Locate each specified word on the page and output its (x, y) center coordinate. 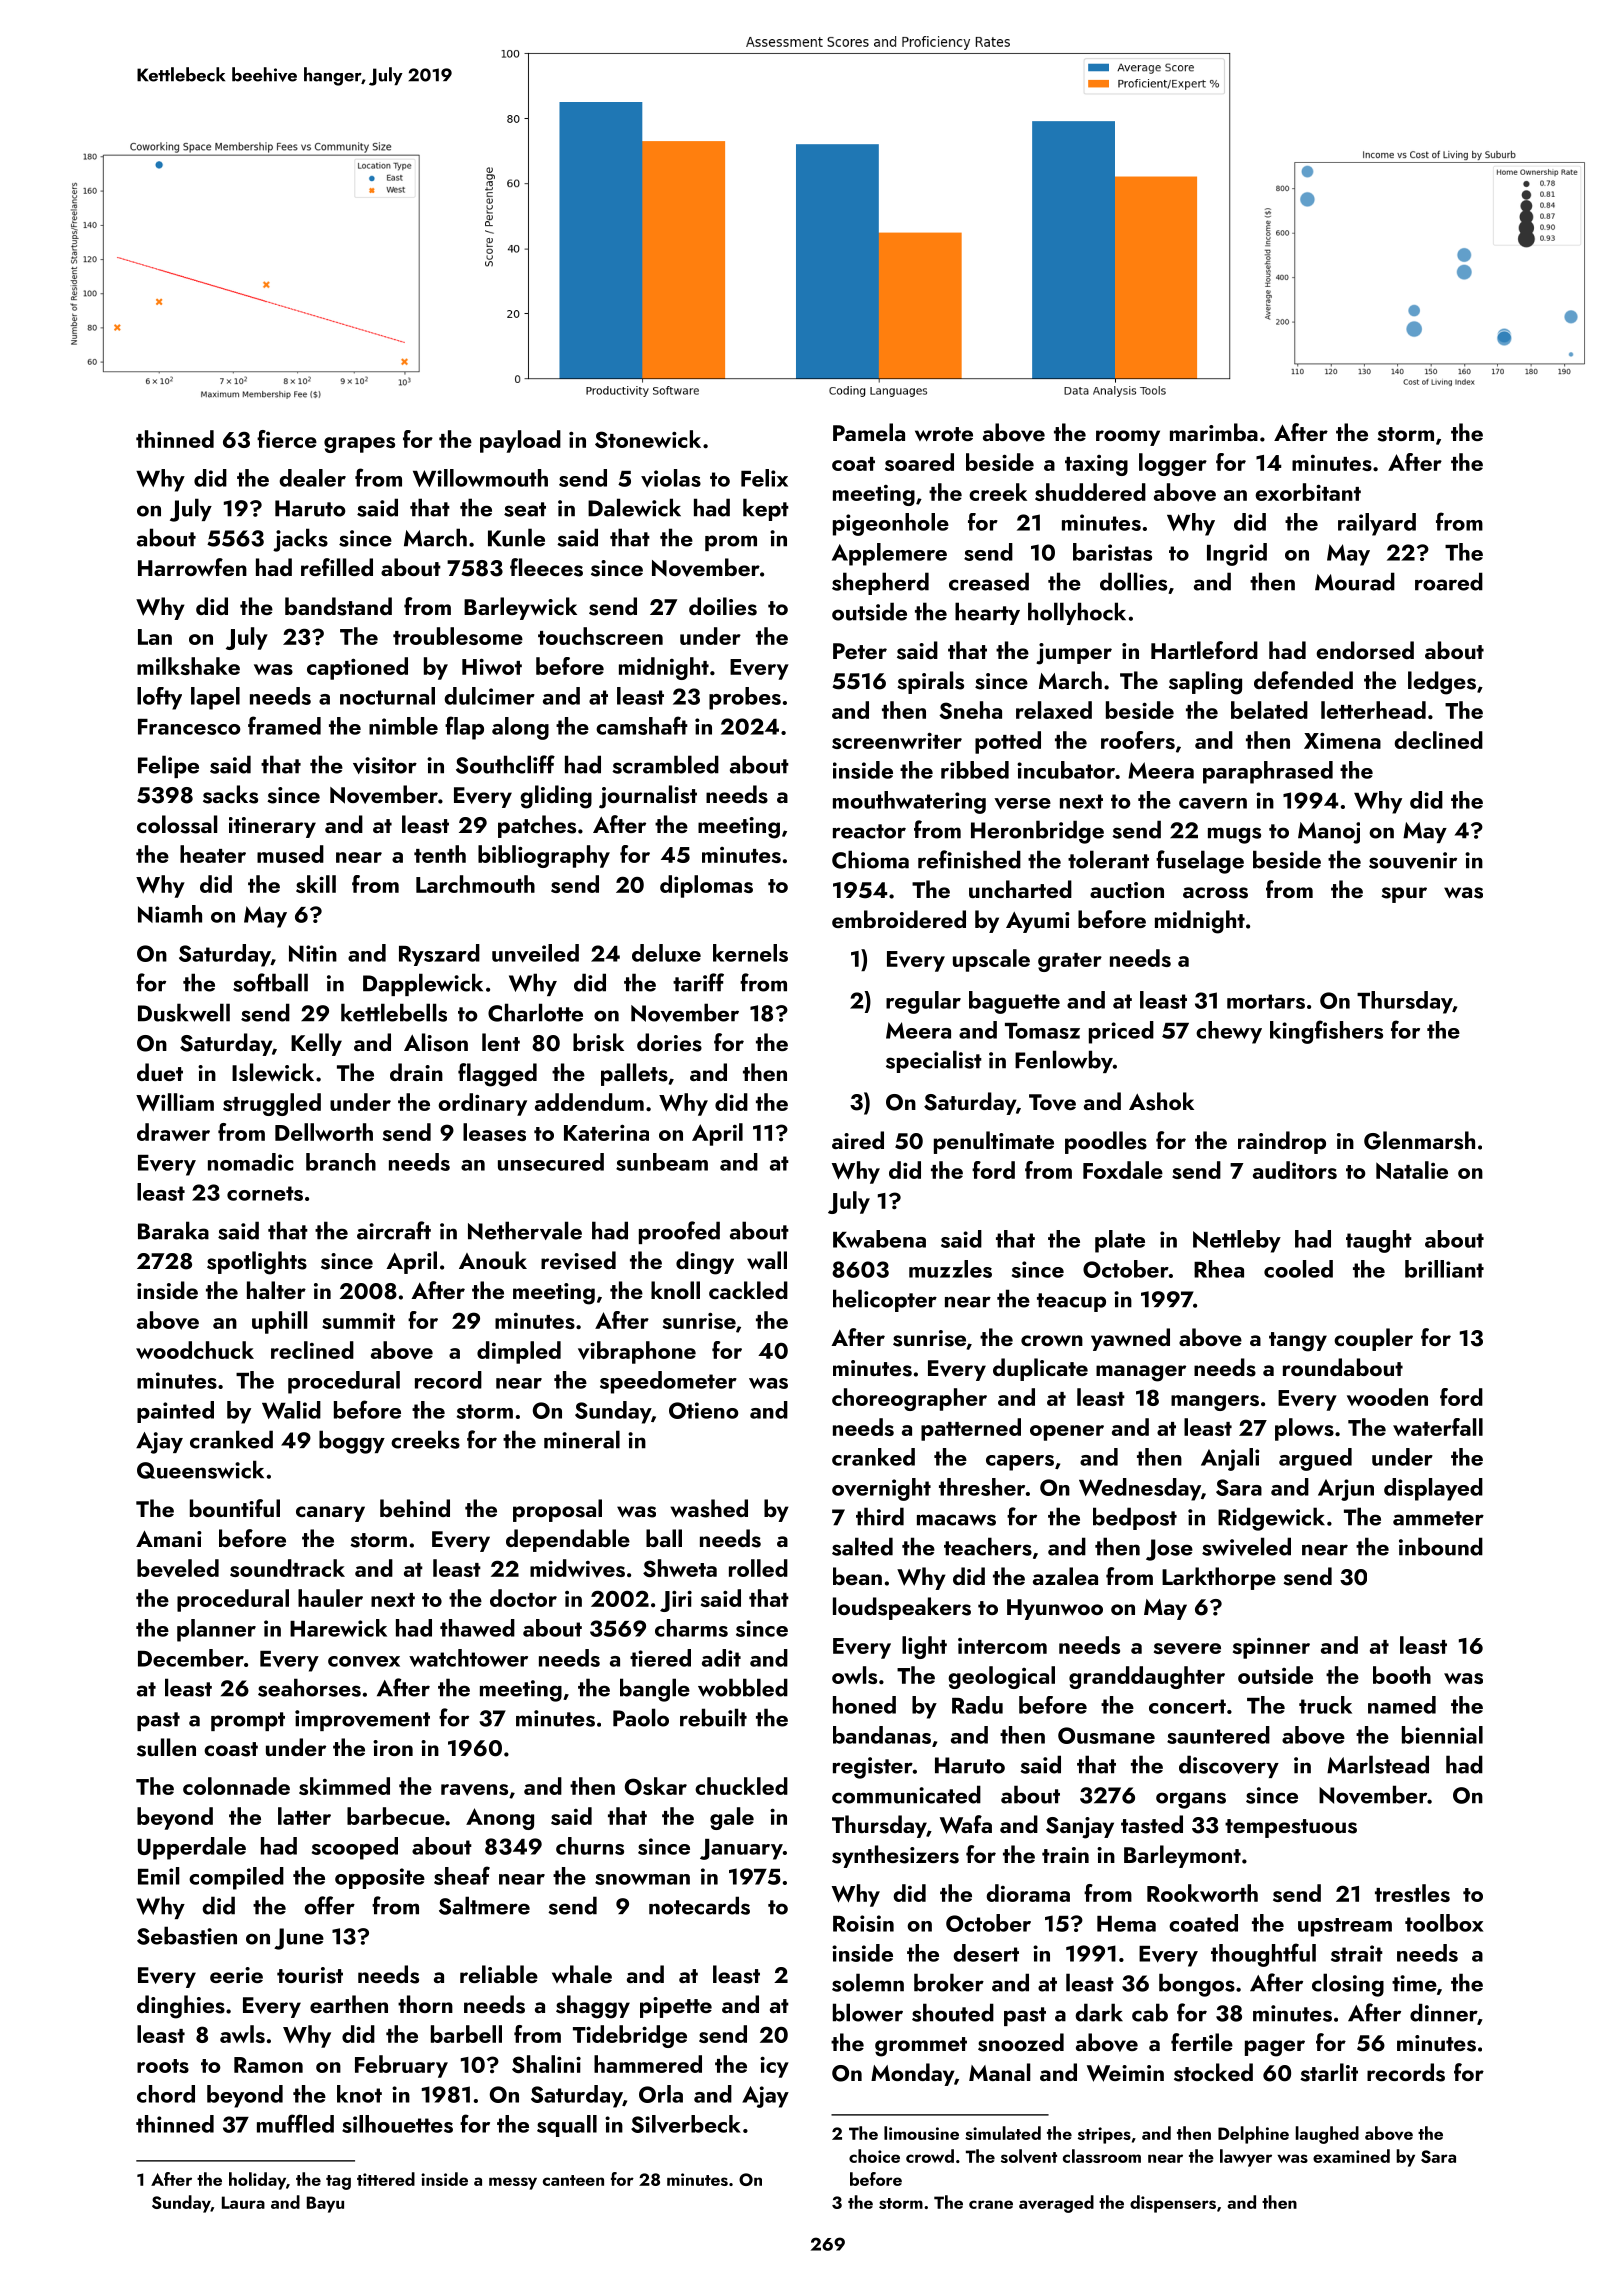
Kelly (316, 1044)
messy (513, 2183)
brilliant (1444, 1269)
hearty (987, 613)
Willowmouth (480, 478)
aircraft (394, 1230)
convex (364, 1662)
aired (858, 1140)
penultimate (994, 1142)
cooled (1298, 1269)
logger (1173, 464)
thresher (982, 1487)
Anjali (1230, 1459)
